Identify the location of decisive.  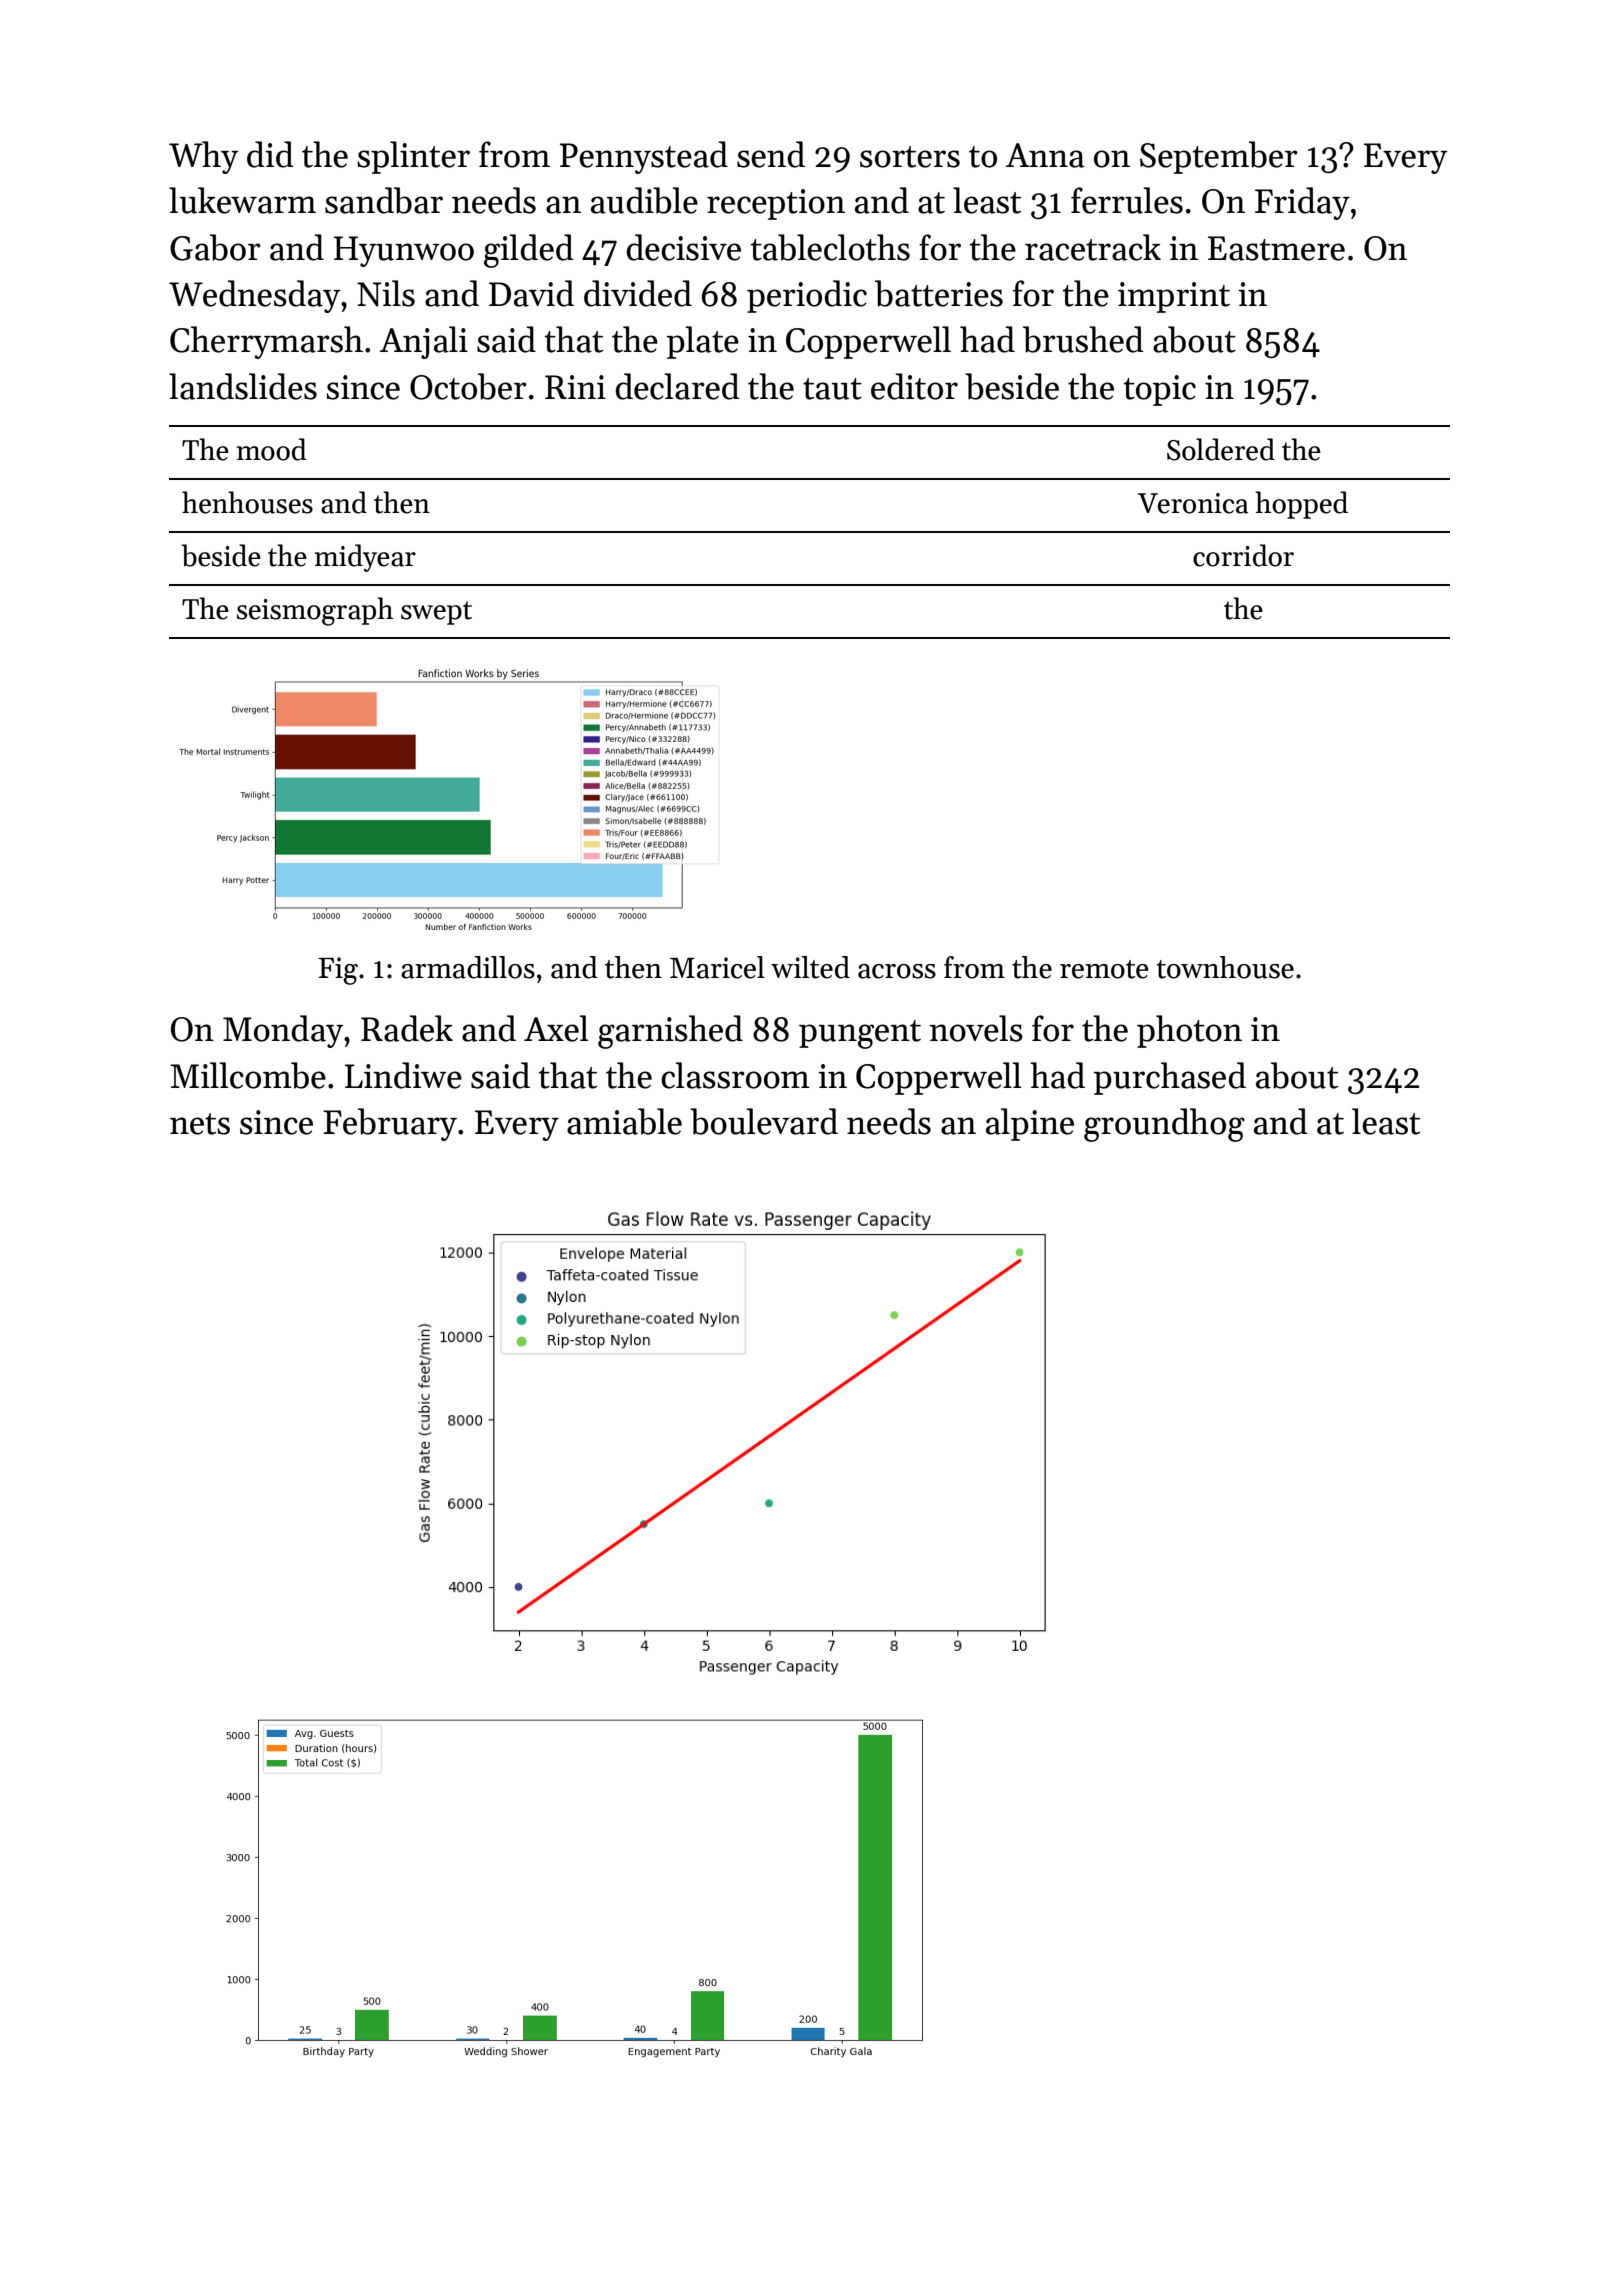
(684, 247).
